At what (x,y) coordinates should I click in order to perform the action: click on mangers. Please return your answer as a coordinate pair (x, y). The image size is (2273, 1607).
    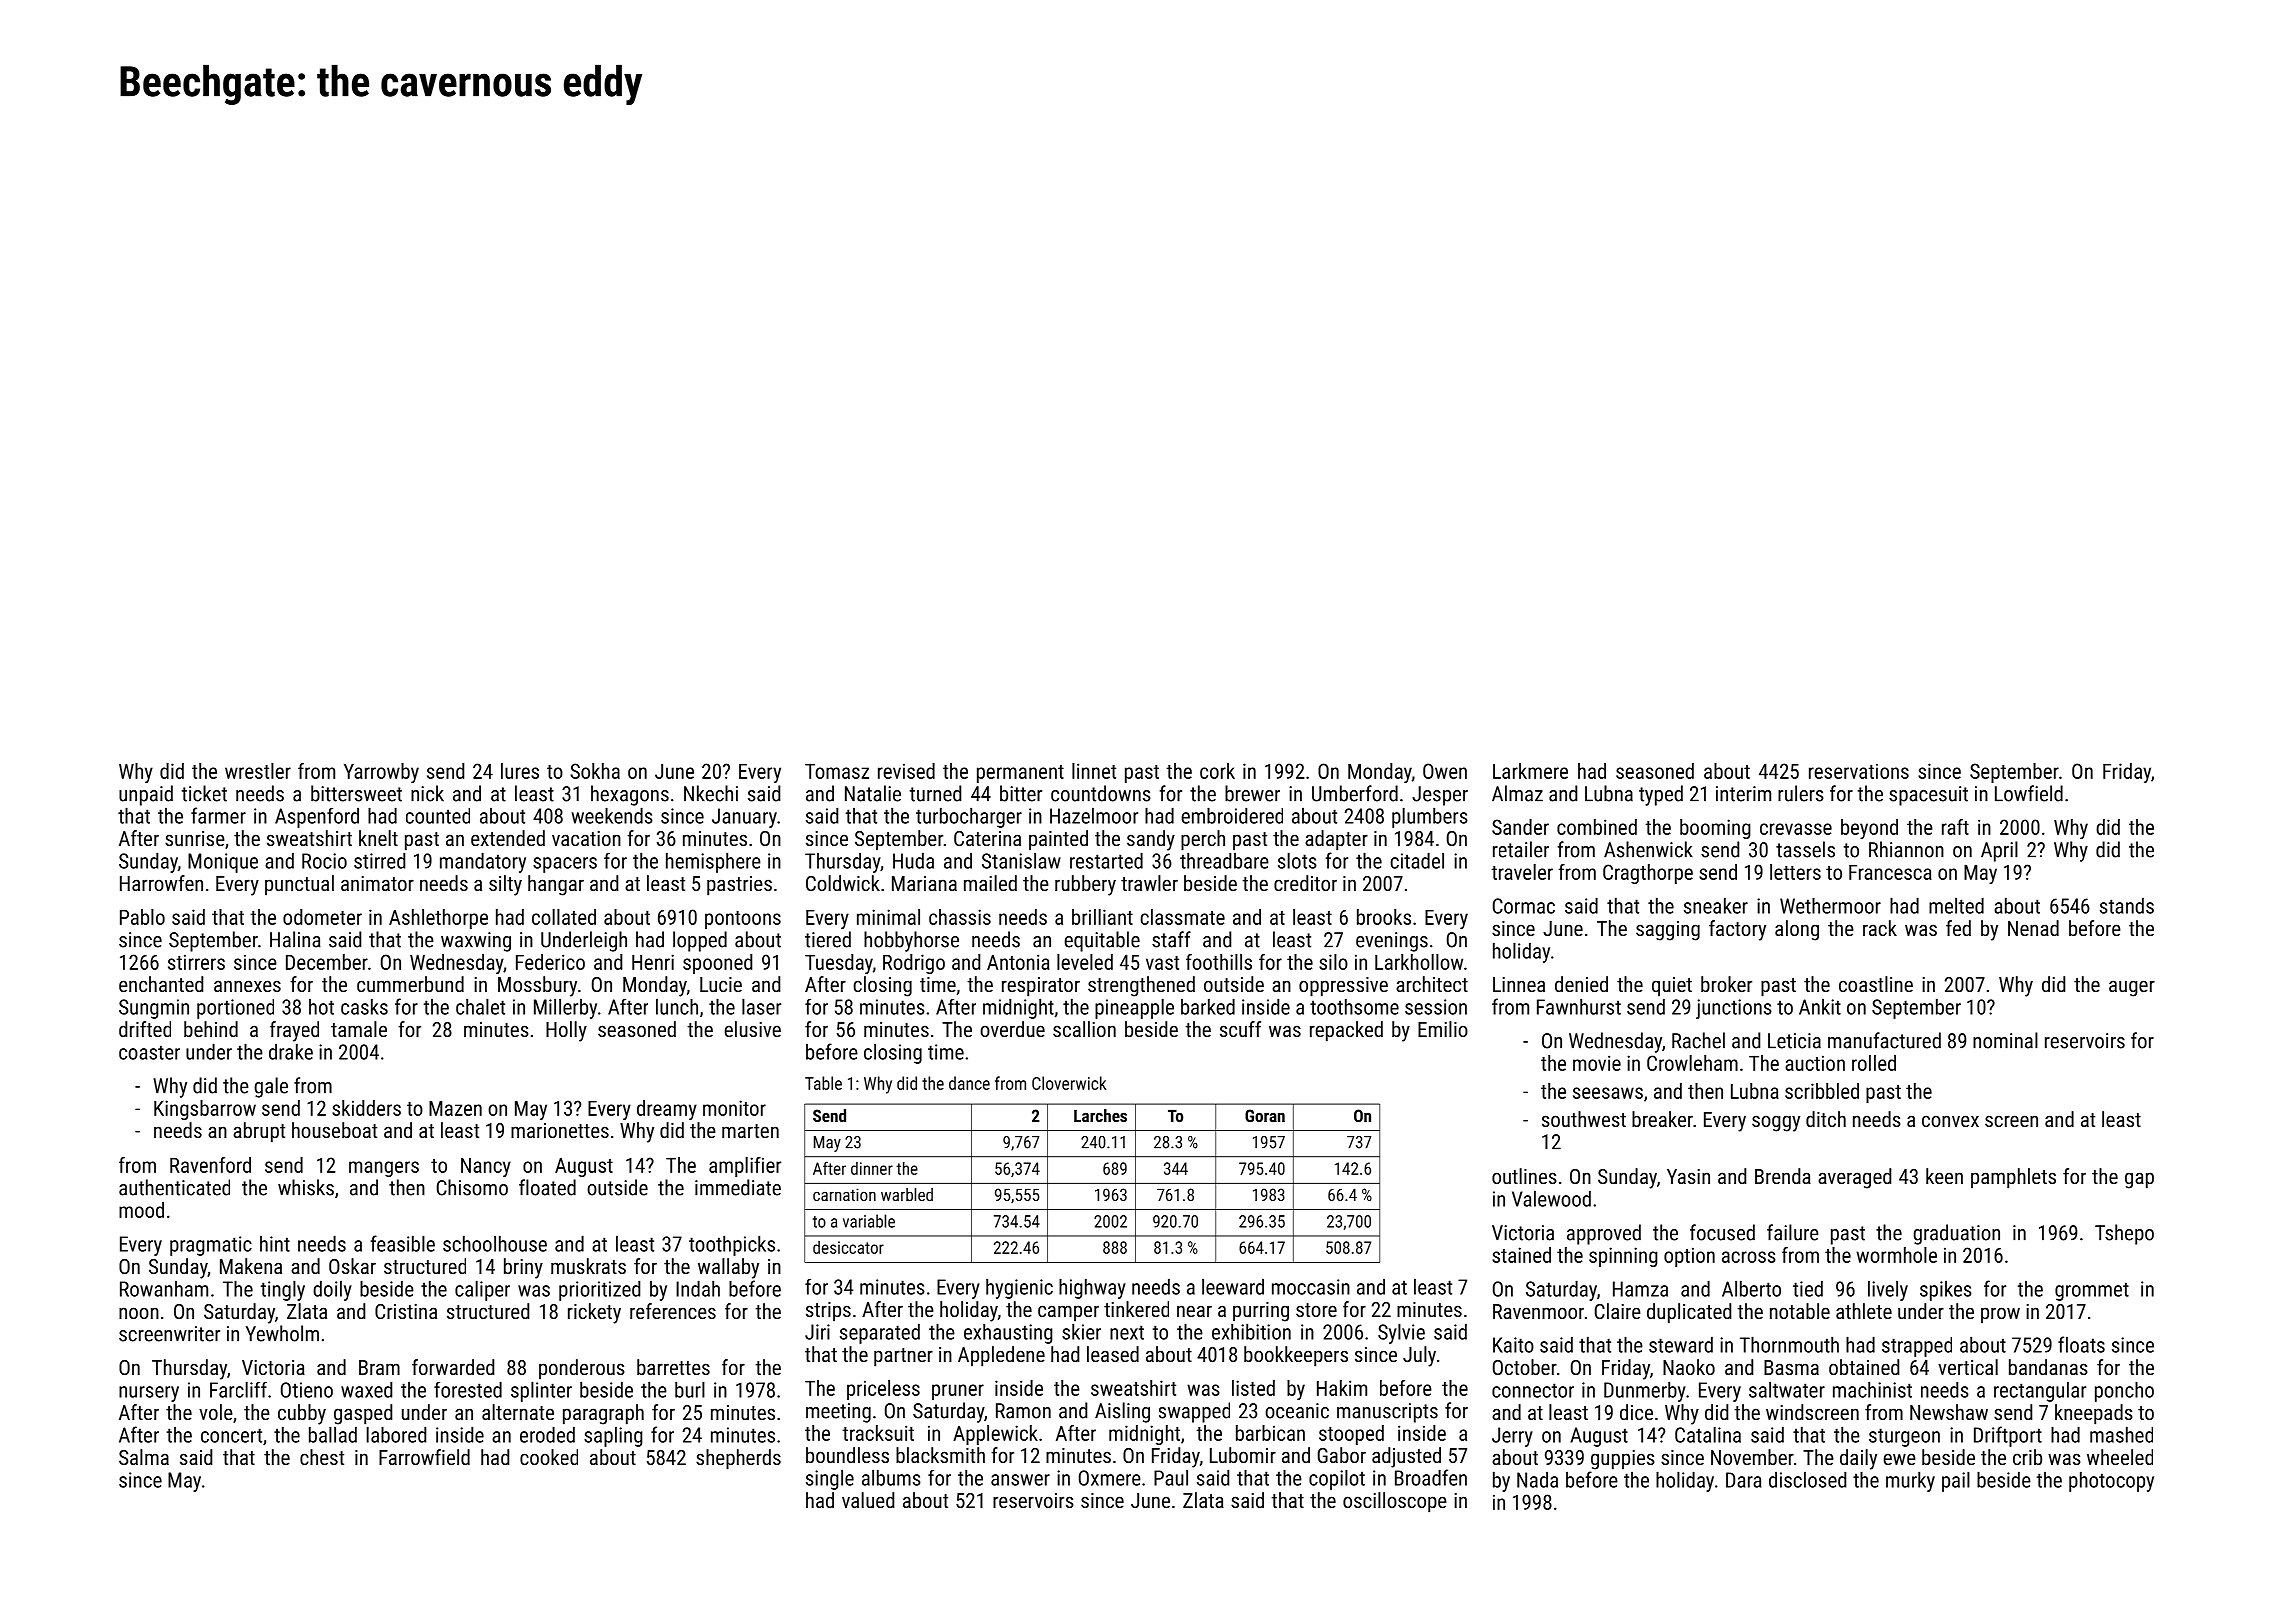
    Looking at the image, I should click on (384, 1169).
